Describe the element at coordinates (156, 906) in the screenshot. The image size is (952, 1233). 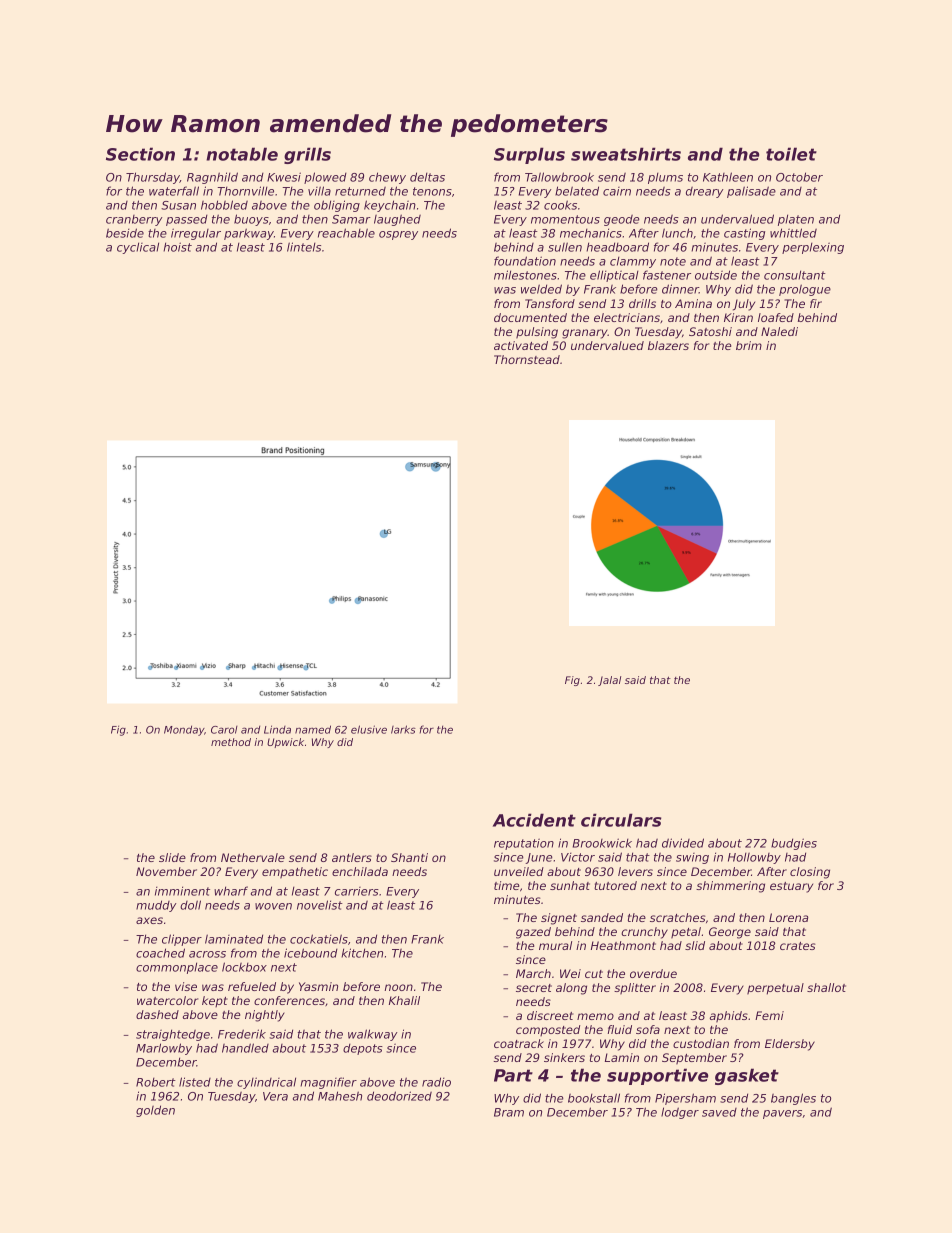
I see `muddy` at that location.
